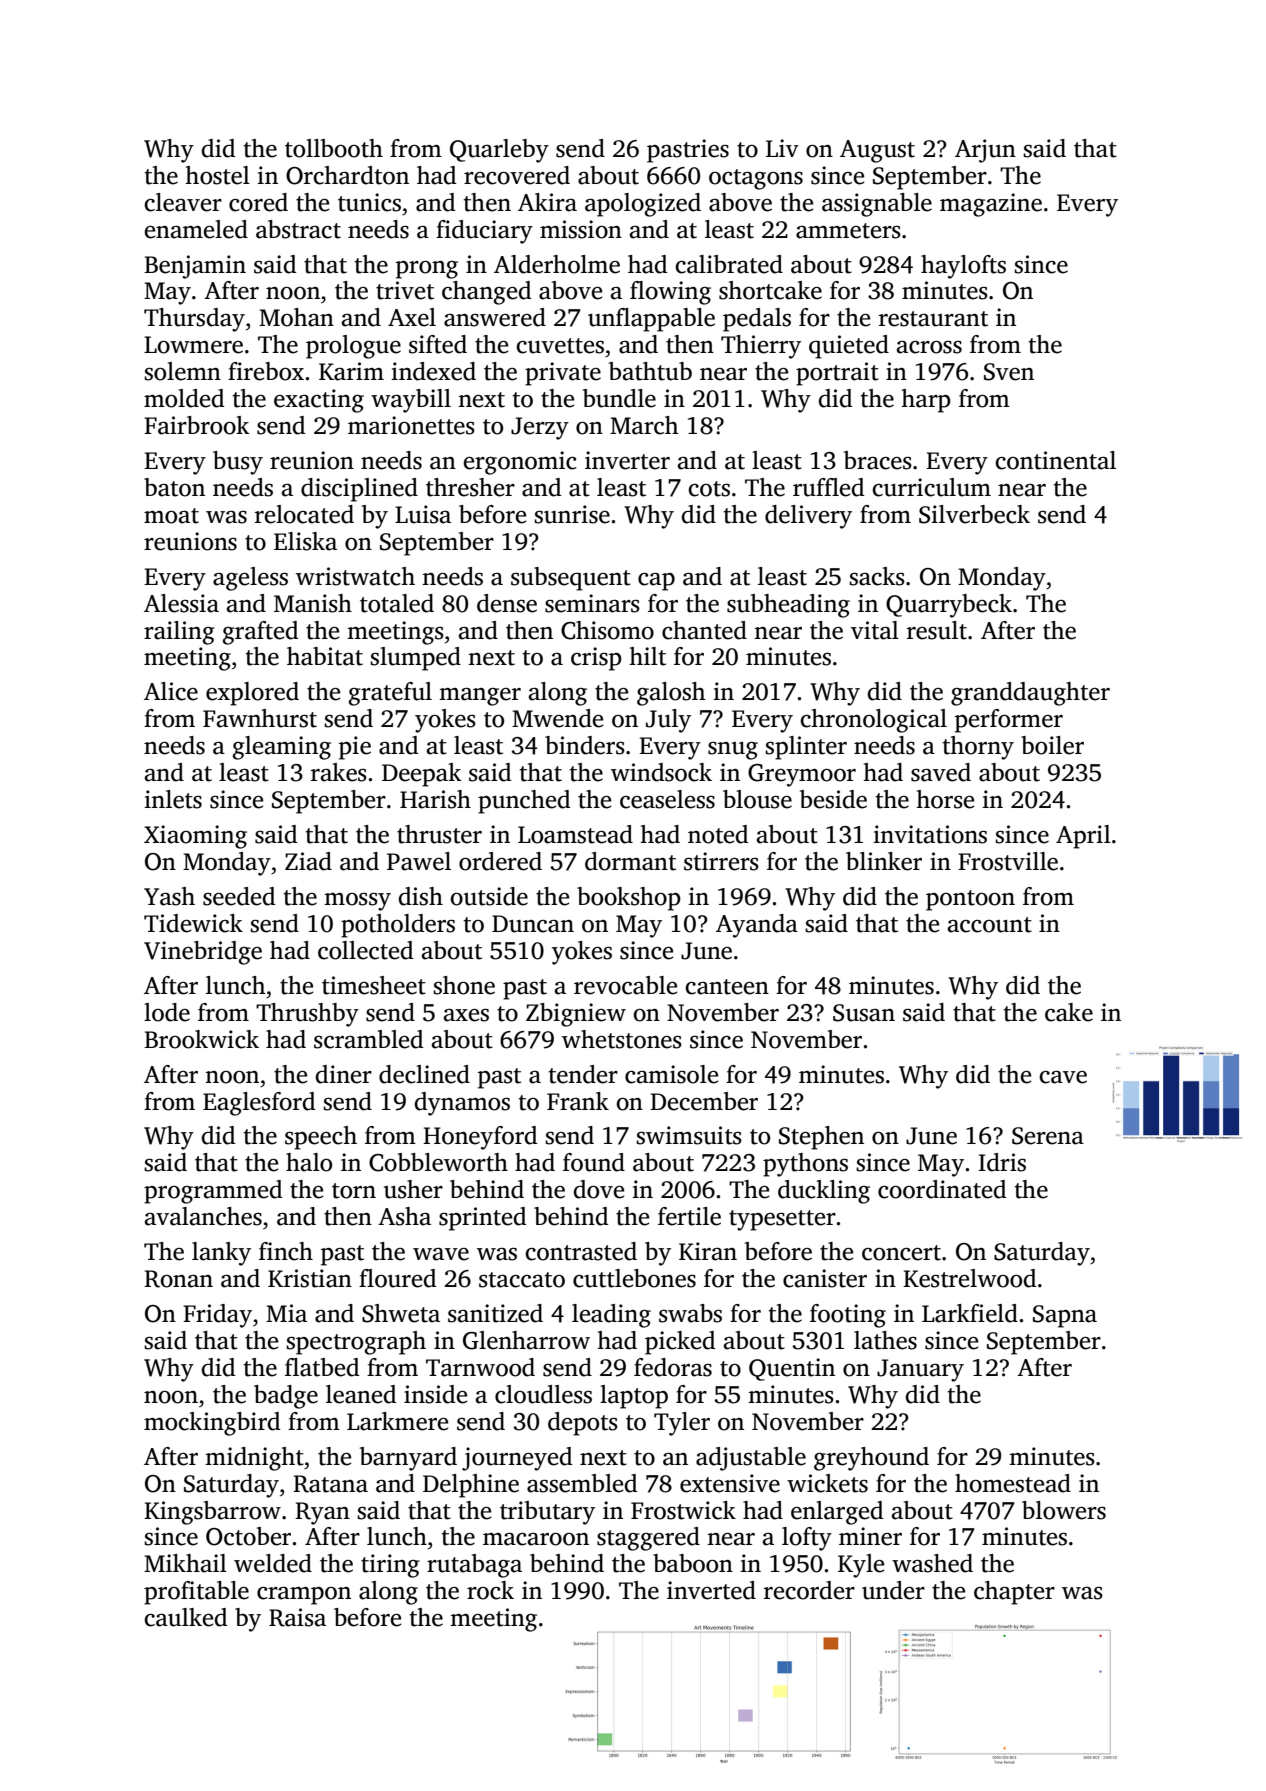 This page has height=1791, width=1266. I want to click on recorder, so click(809, 1590).
